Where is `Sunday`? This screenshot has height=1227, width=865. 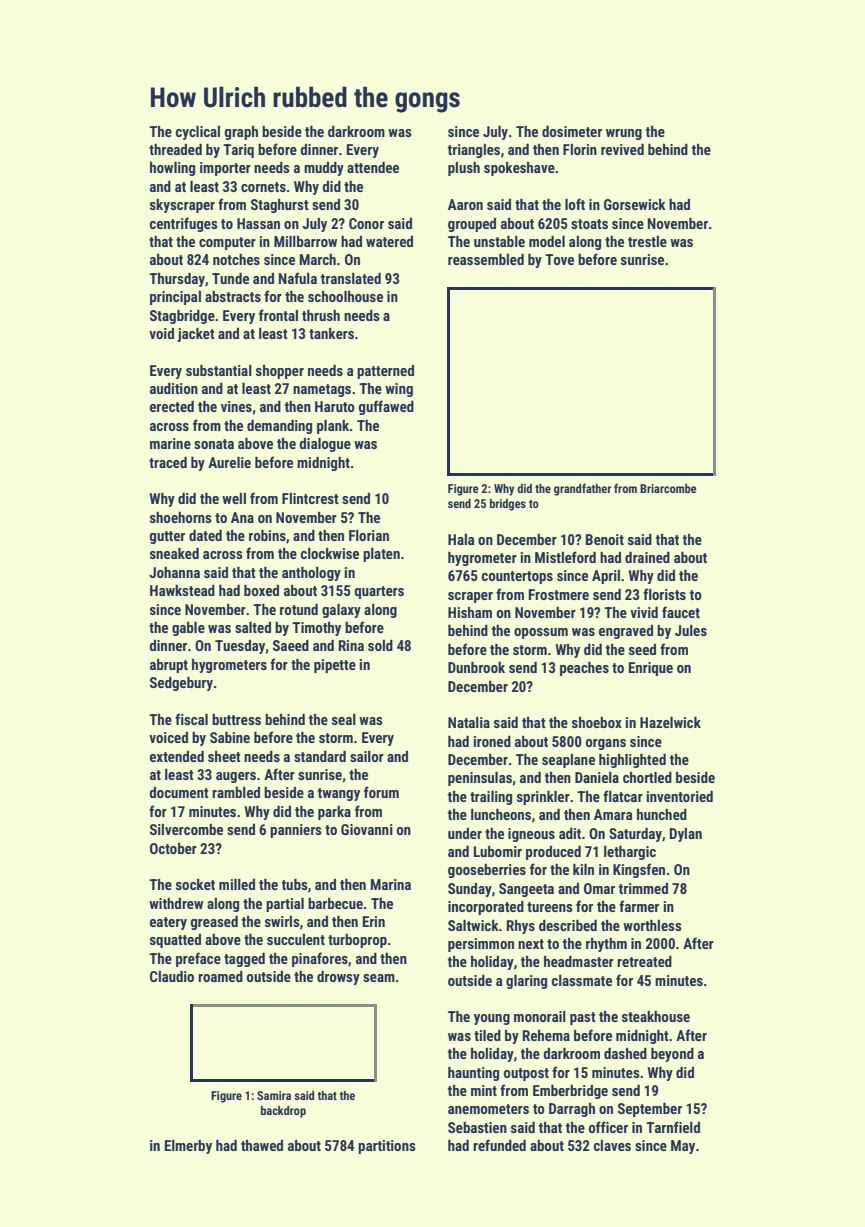 Sunday is located at coordinates (470, 890).
